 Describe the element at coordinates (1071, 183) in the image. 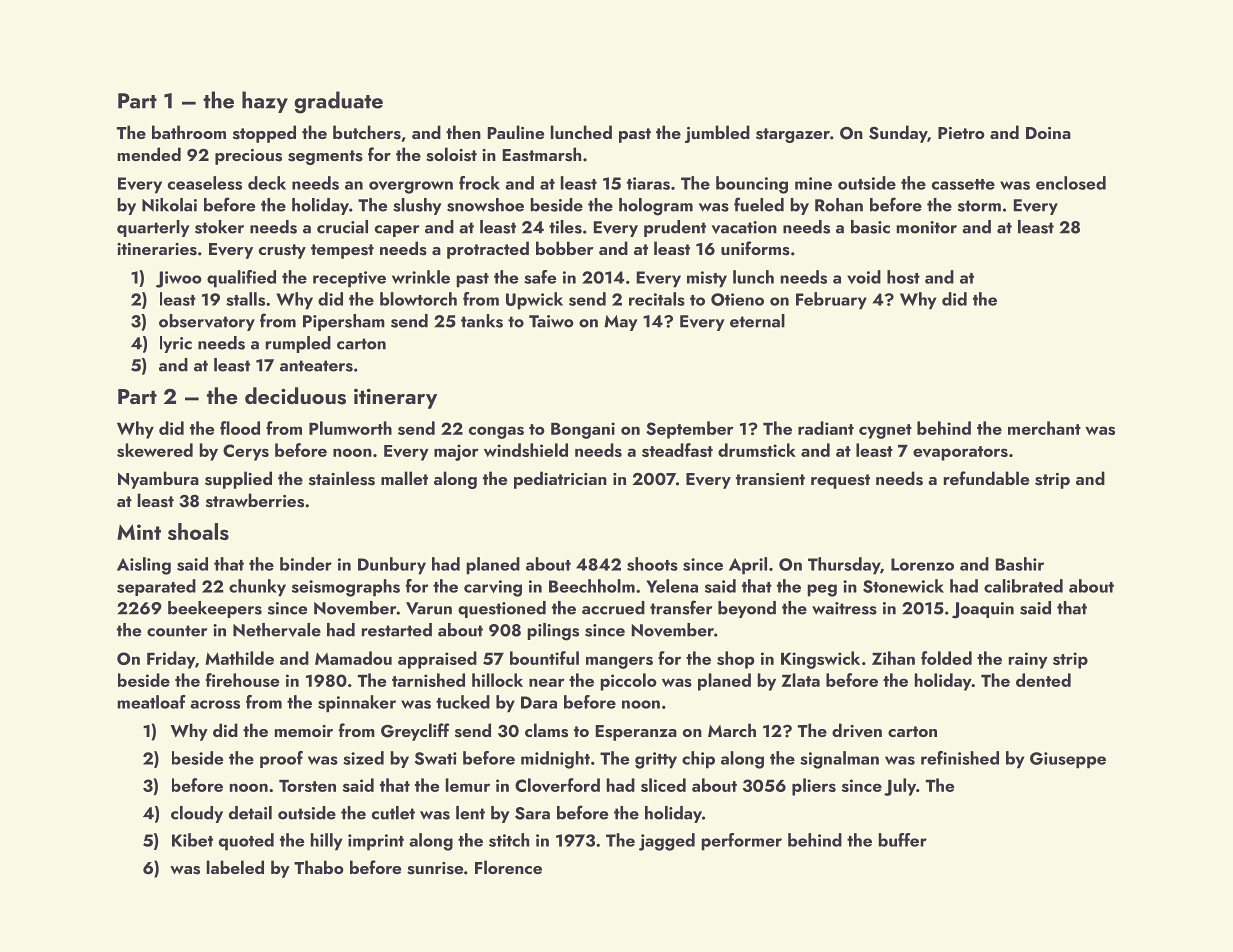

I see `enclosed` at that location.
